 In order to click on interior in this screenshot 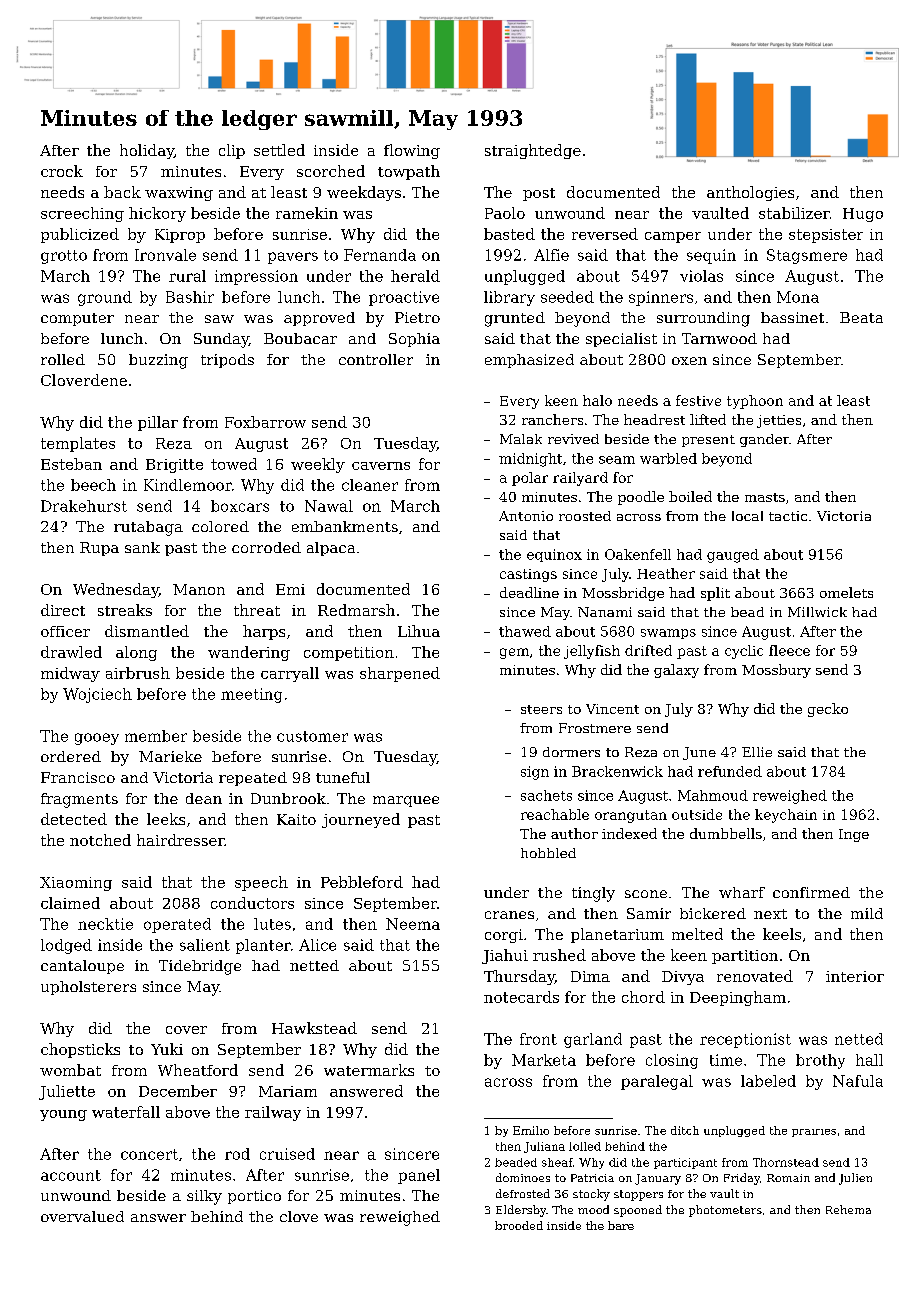, I will do `click(855, 976)`.
